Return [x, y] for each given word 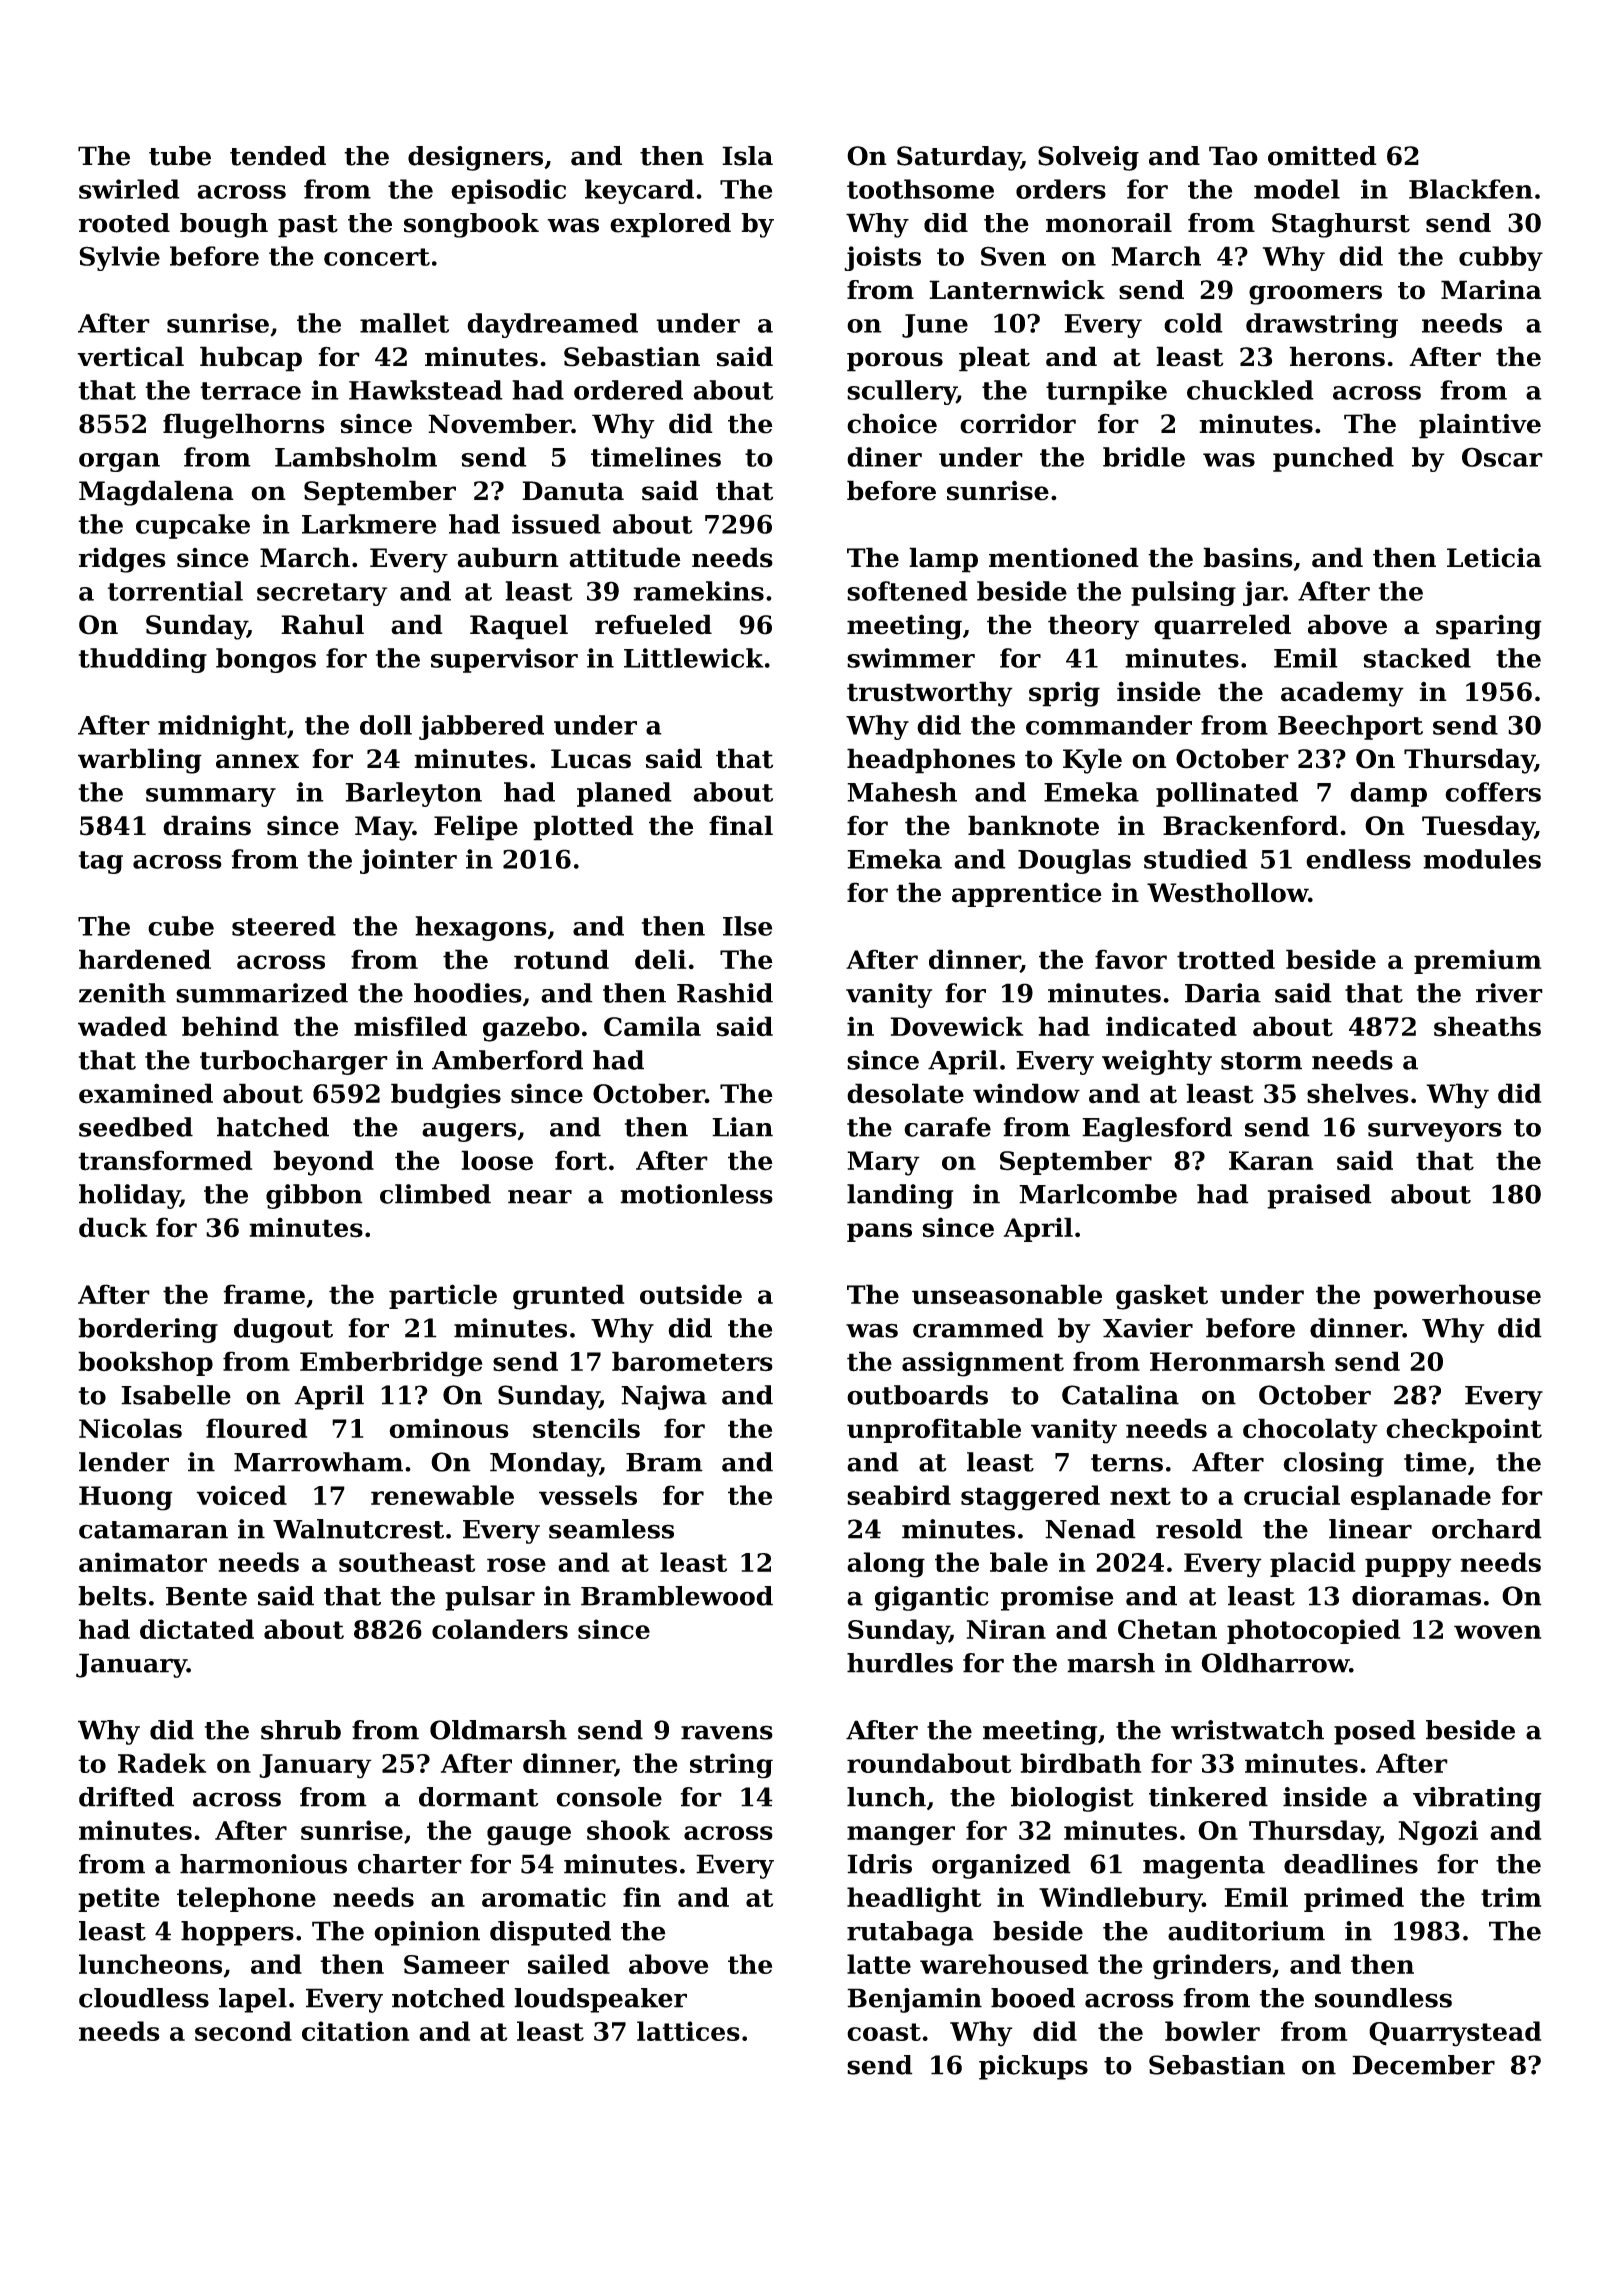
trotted [1226, 959]
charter [410, 1864]
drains [207, 825]
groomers [1315, 295]
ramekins [698, 591]
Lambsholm [356, 457]
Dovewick [956, 1026]
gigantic [932, 1598]
